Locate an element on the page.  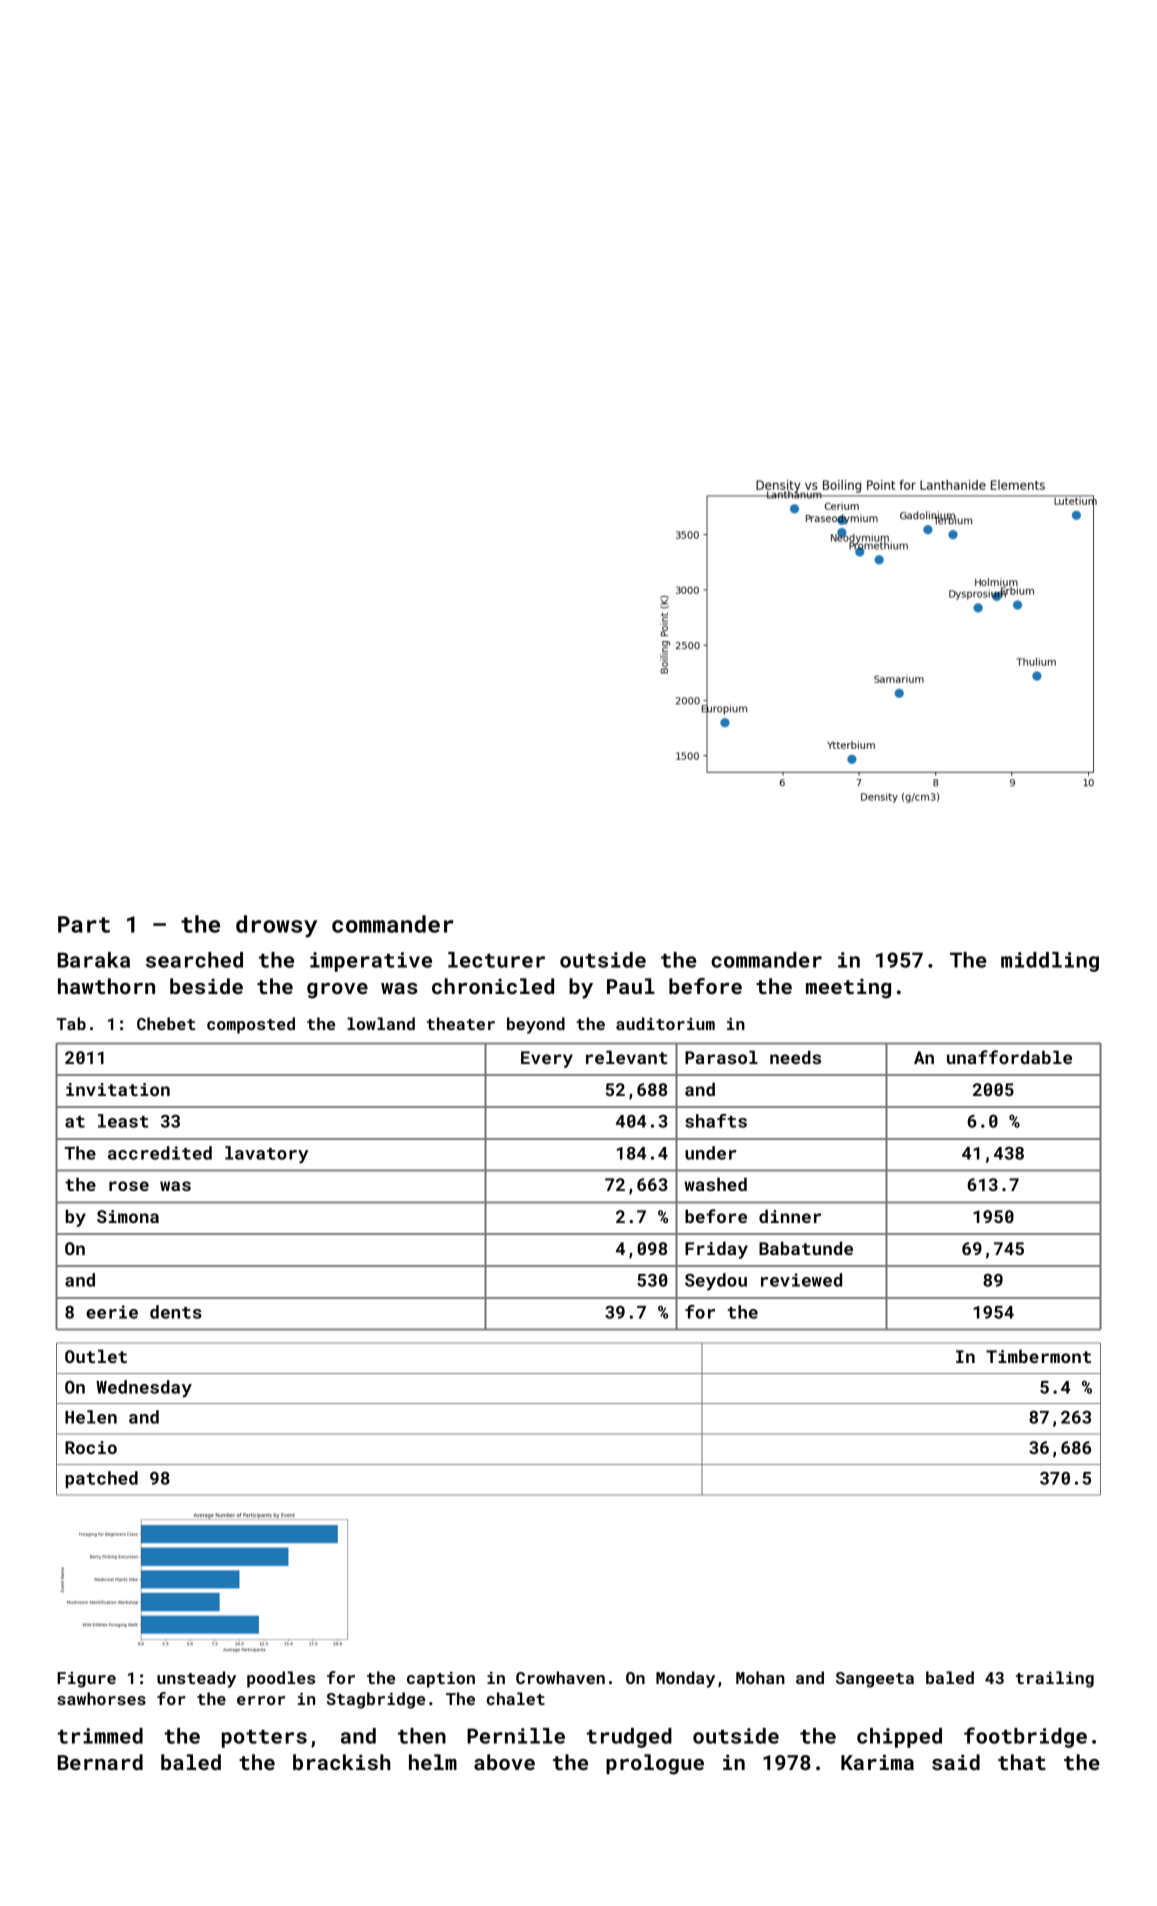
middling is located at coordinates (1050, 962).
